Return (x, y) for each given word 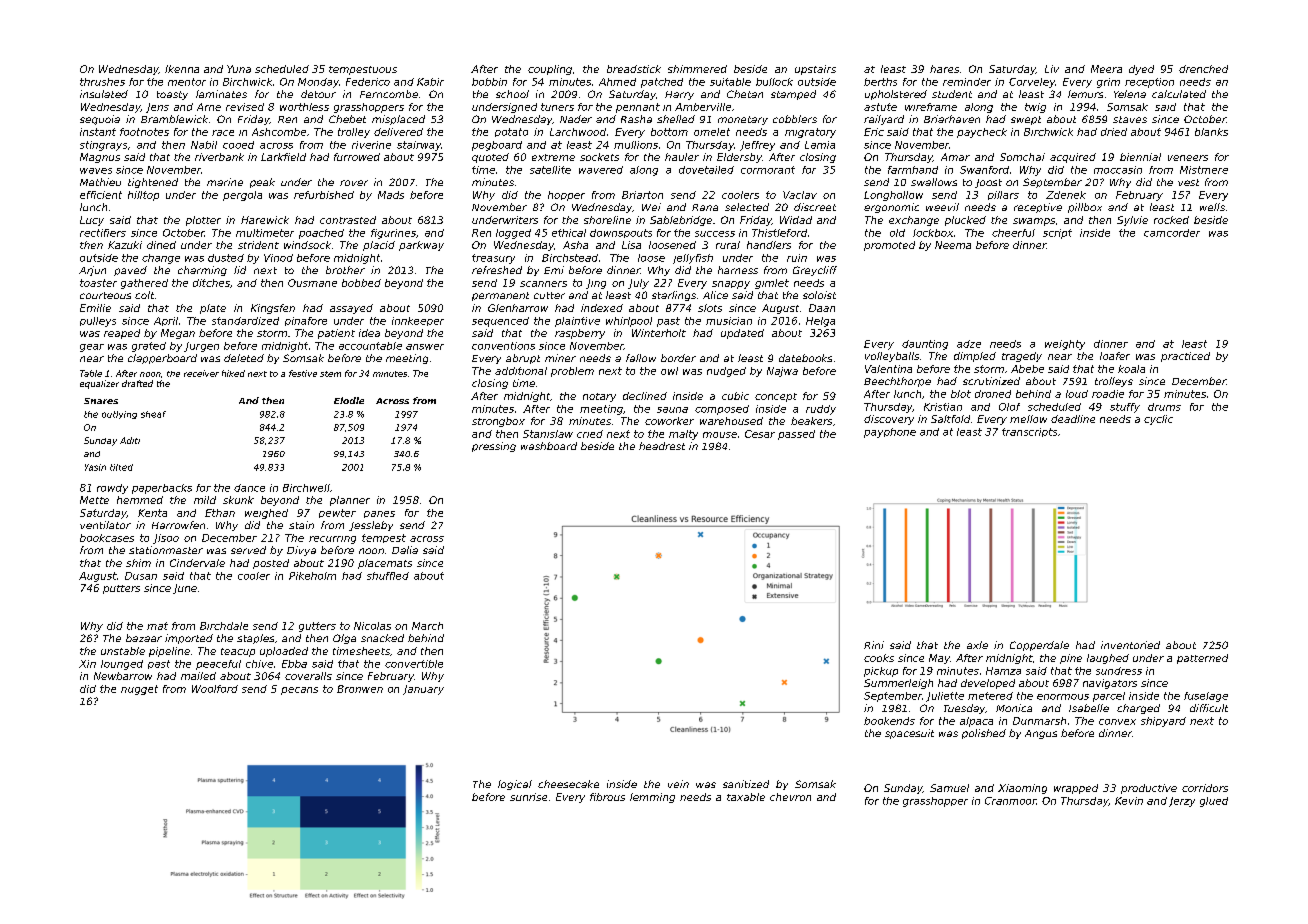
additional (521, 371)
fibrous (607, 797)
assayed (351, 309)
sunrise (528, 797)
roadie (1108, 394)
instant (98, 132)
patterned (1202, 659)
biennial (1140, 157)
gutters (317, 627)
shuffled (388, 576)
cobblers (795, 119)
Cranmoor (1010, 801)
